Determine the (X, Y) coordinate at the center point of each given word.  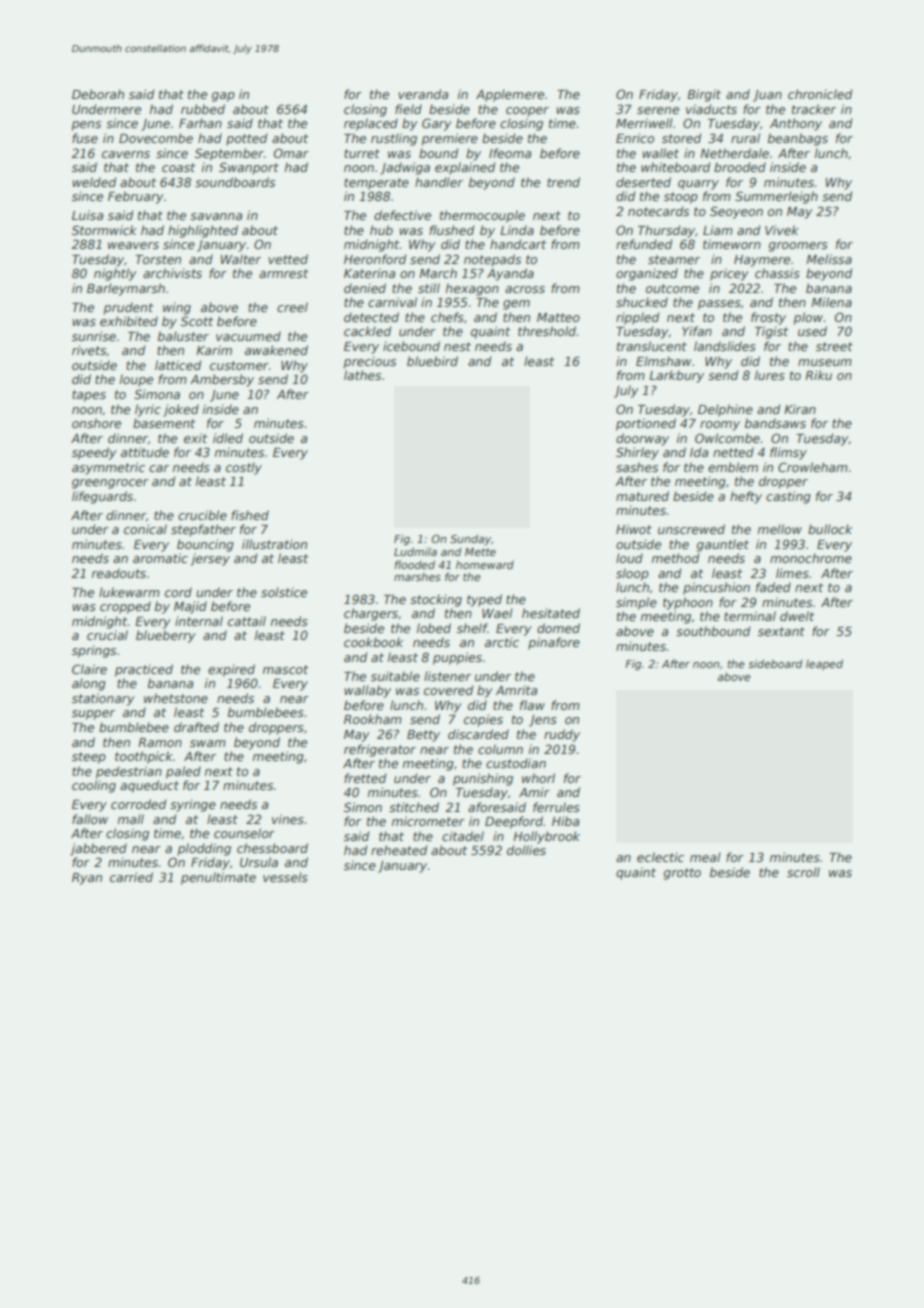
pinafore (554, 643)
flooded (415, 564)
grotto (682, 874)
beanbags (798, 139)
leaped (824, 664)
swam (208, 743)
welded (94, 182)
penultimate (218, 878)
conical (145, 529)
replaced (371, 124)
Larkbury (676, 376)
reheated (399, 850)
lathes (362, 375)
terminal (750, 616)
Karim (214, 350)
